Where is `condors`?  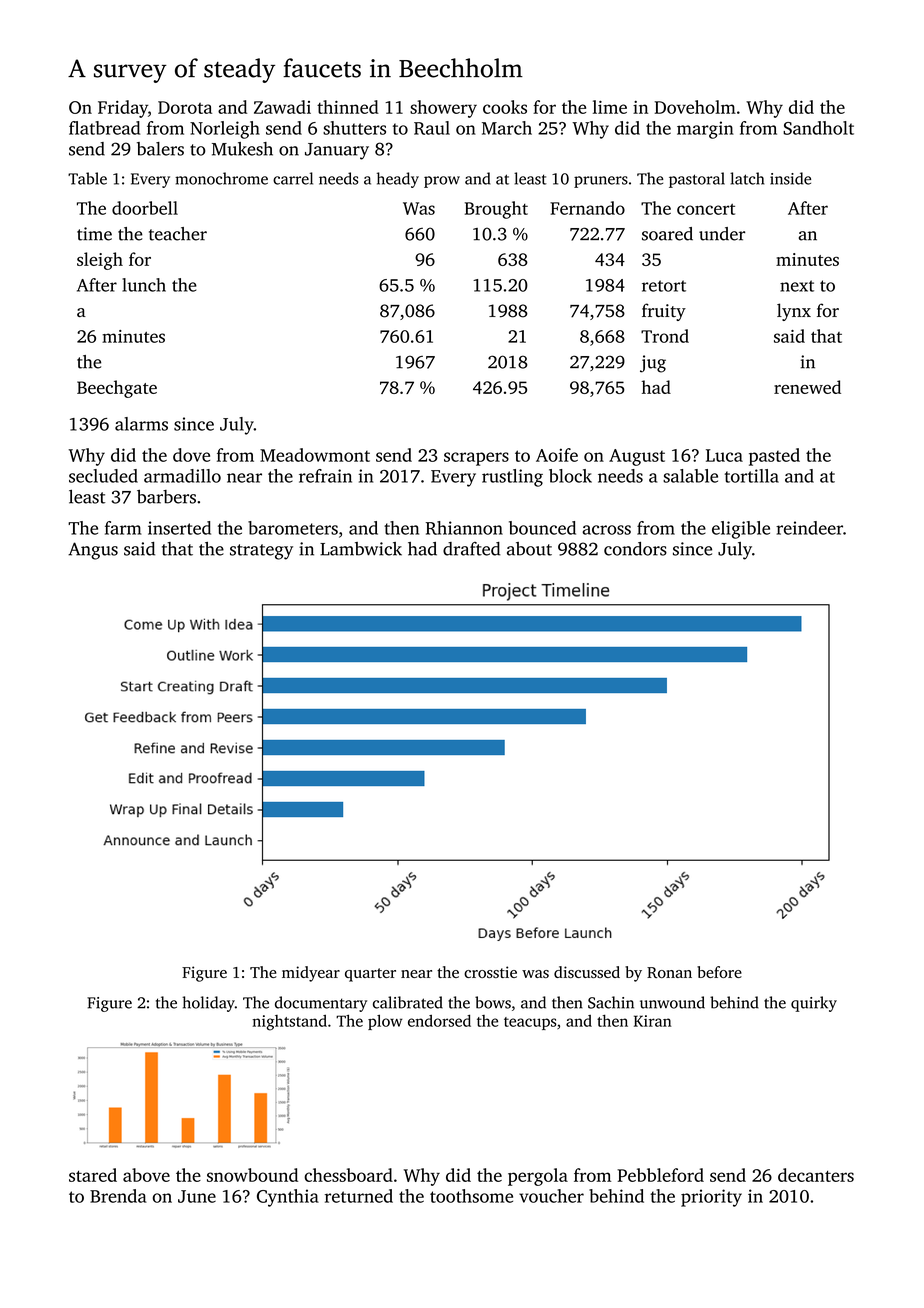 condors is located at coordinates (635, 549).
